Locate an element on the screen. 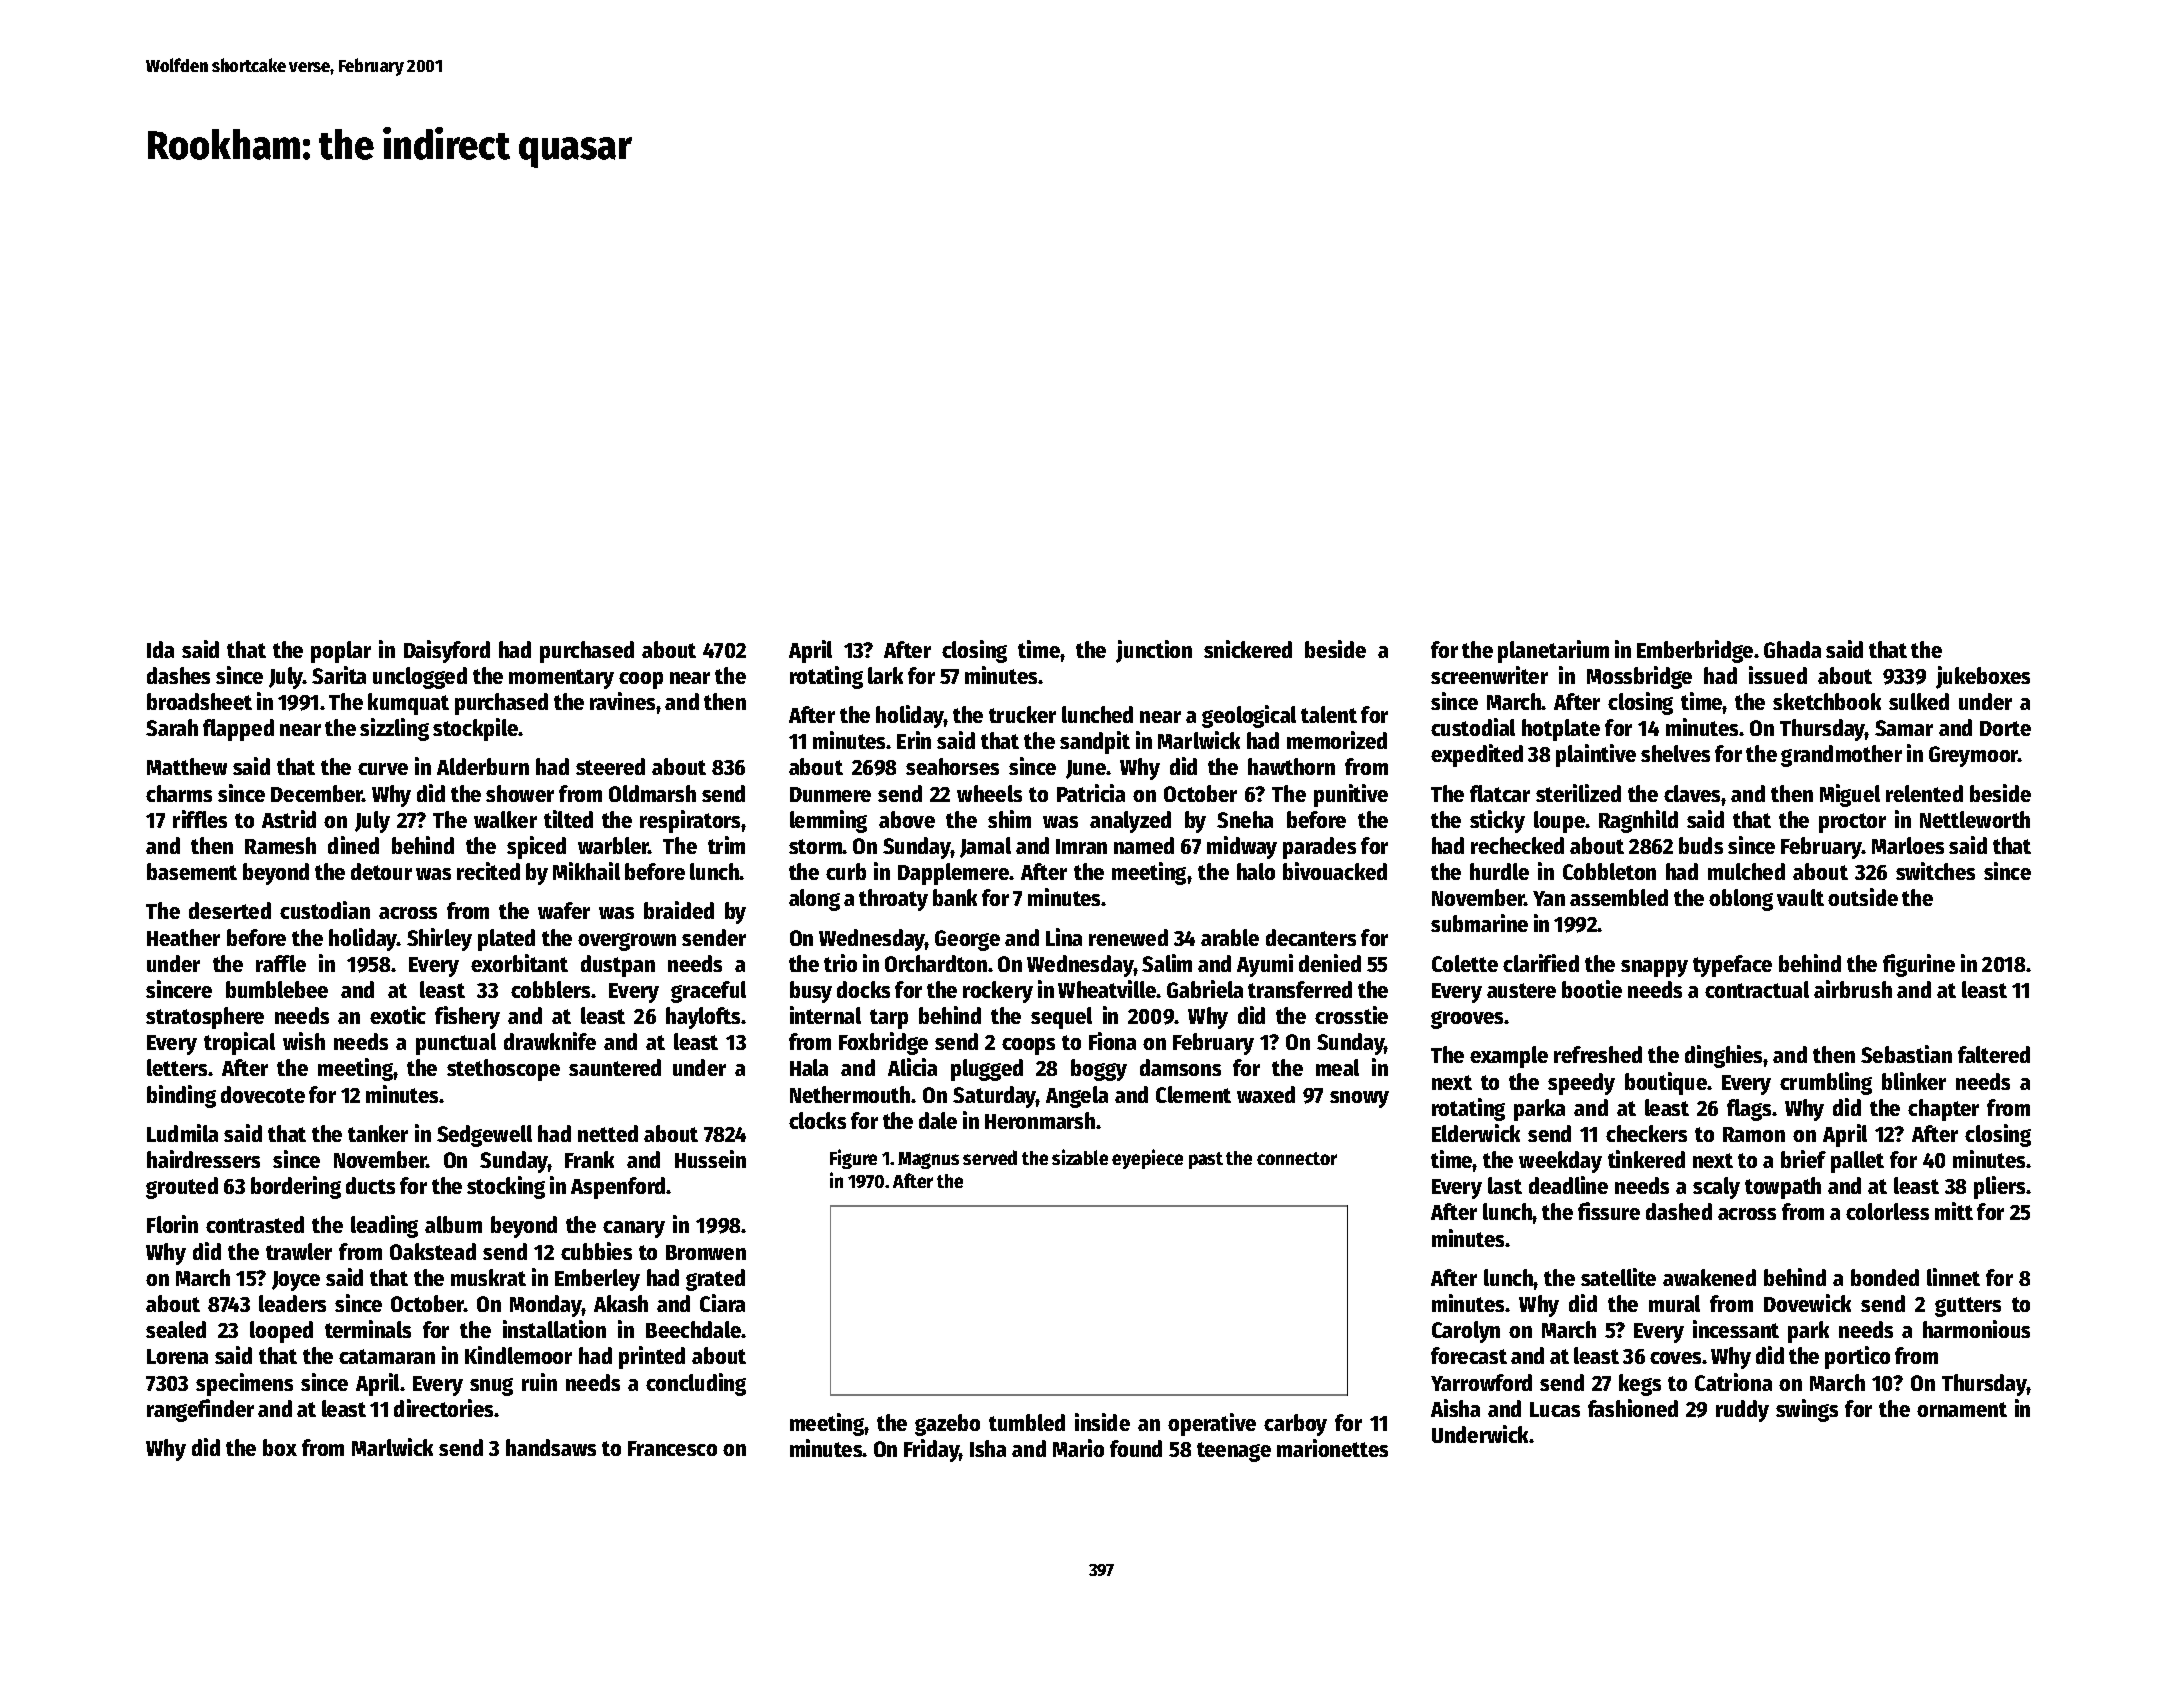  Fiona is located at coordinates (1112, 1041).
